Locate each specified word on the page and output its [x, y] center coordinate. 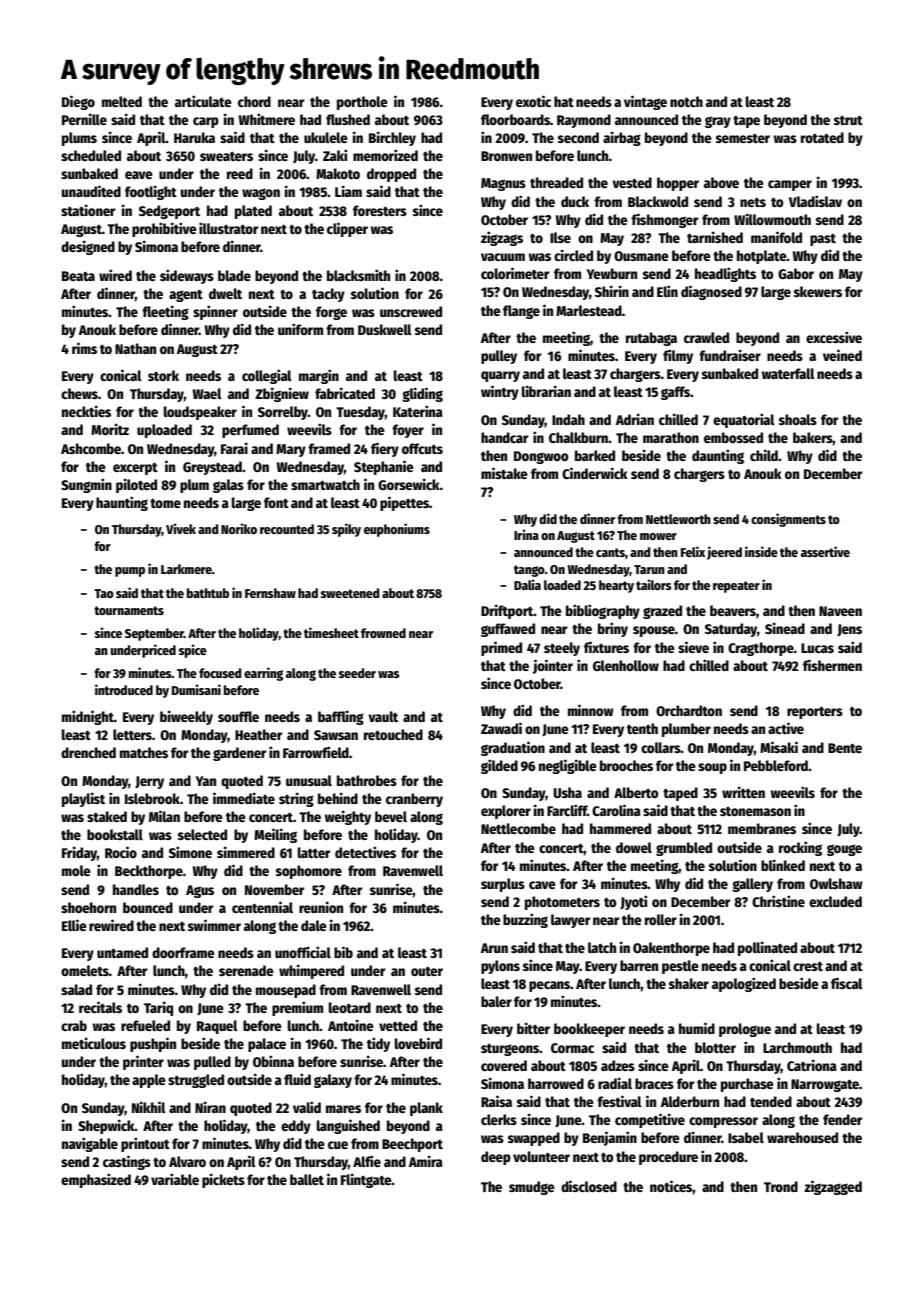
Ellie [74, 925]
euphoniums [397, 530]
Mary [291, 450]
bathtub [208, 593]
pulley [499, 357]
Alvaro [187, 1161]
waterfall [788, 373]
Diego [78, 102]
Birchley [392, 138]
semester [743, 138]
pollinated [767, 948]
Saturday [731, 630]
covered [504, 1065]
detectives [365, 852]
